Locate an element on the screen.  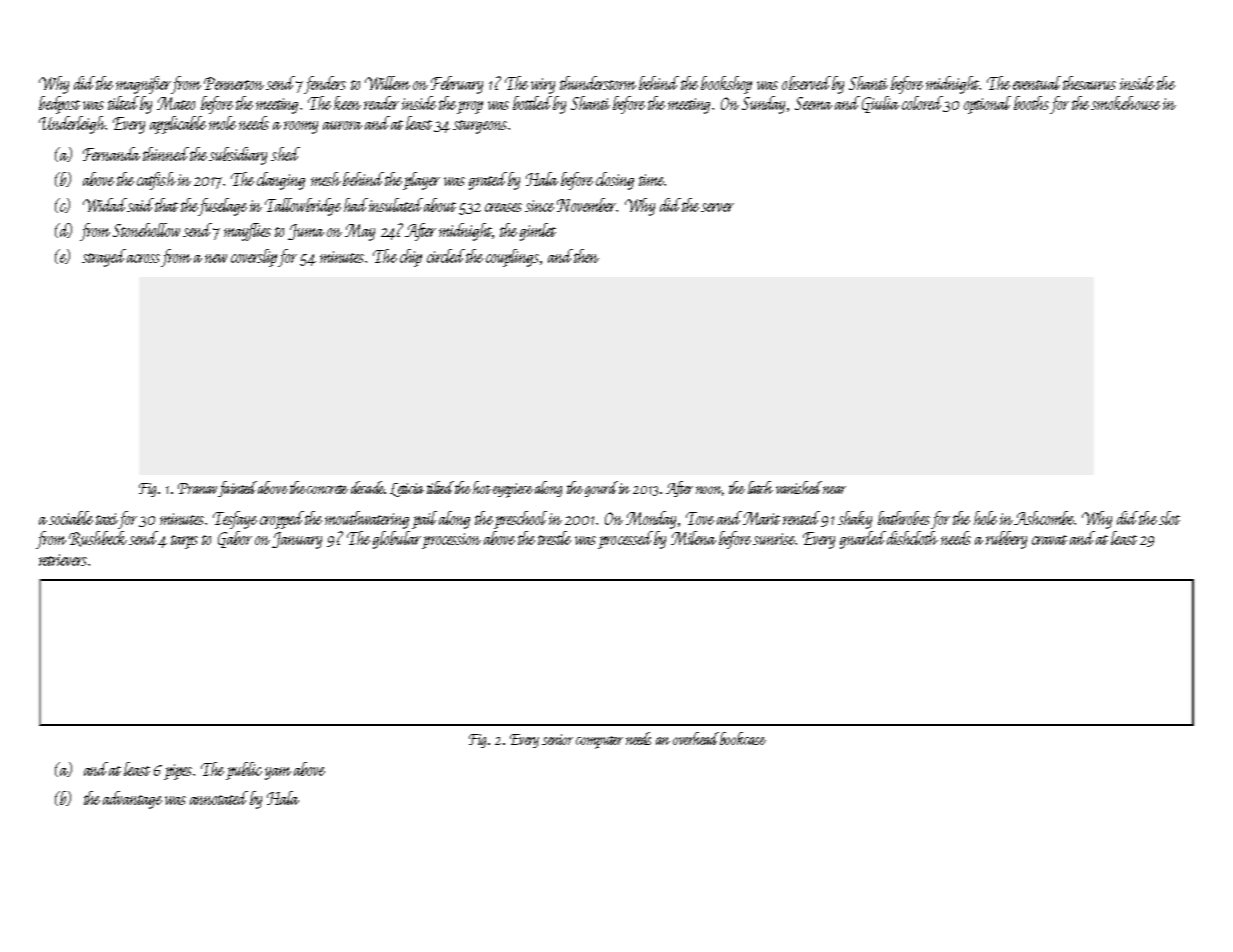
Pranav is located at coordinates (197, 488).
